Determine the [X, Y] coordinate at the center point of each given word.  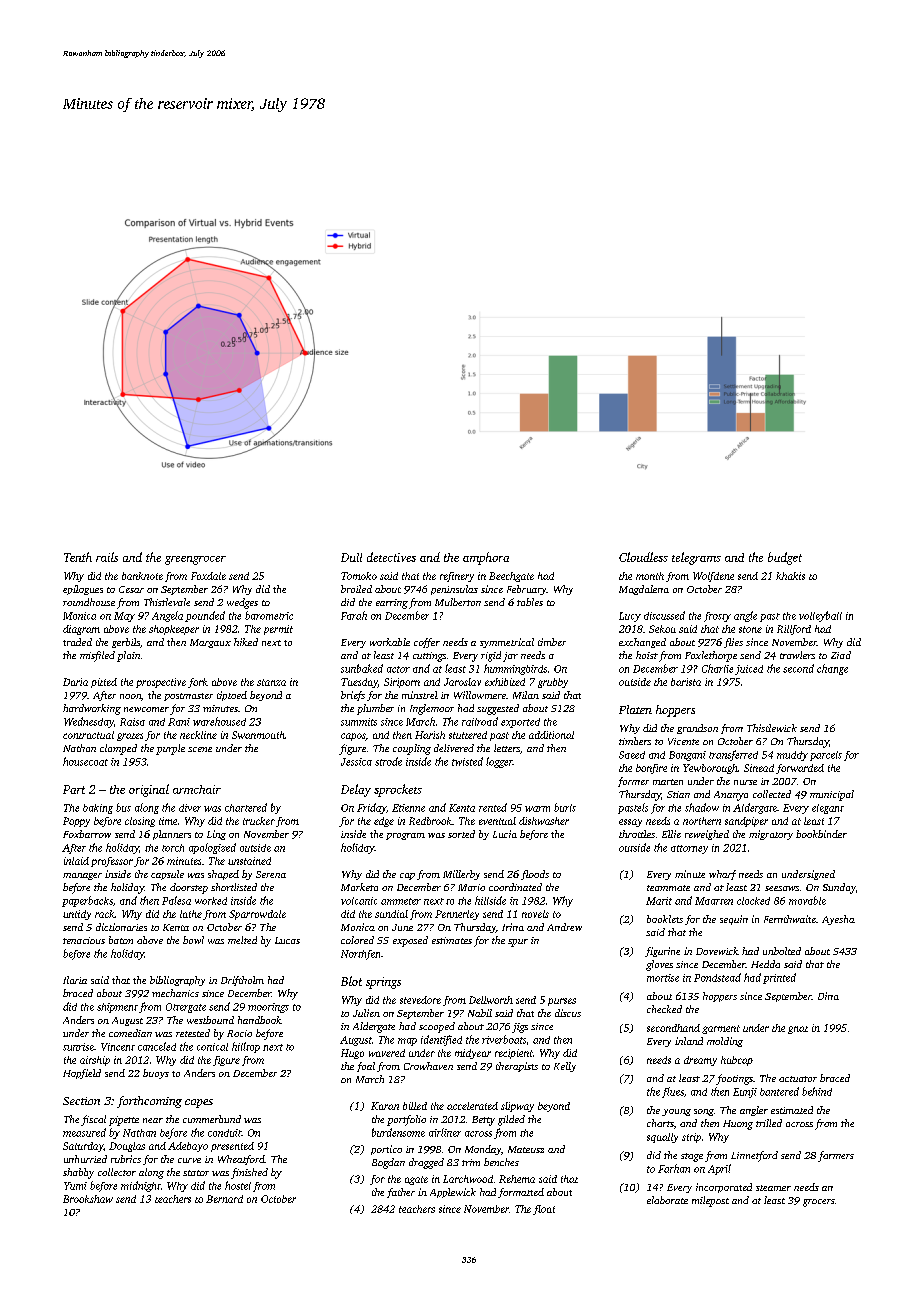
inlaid [76, 861]
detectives [391, 557]
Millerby [461, 875]
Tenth [78, 557]
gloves [659, 965]
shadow [702, 807]
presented [232, 1147]
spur [518, 943]
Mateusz [526, 1149]
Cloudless [643, 557]
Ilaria [75, 980]
